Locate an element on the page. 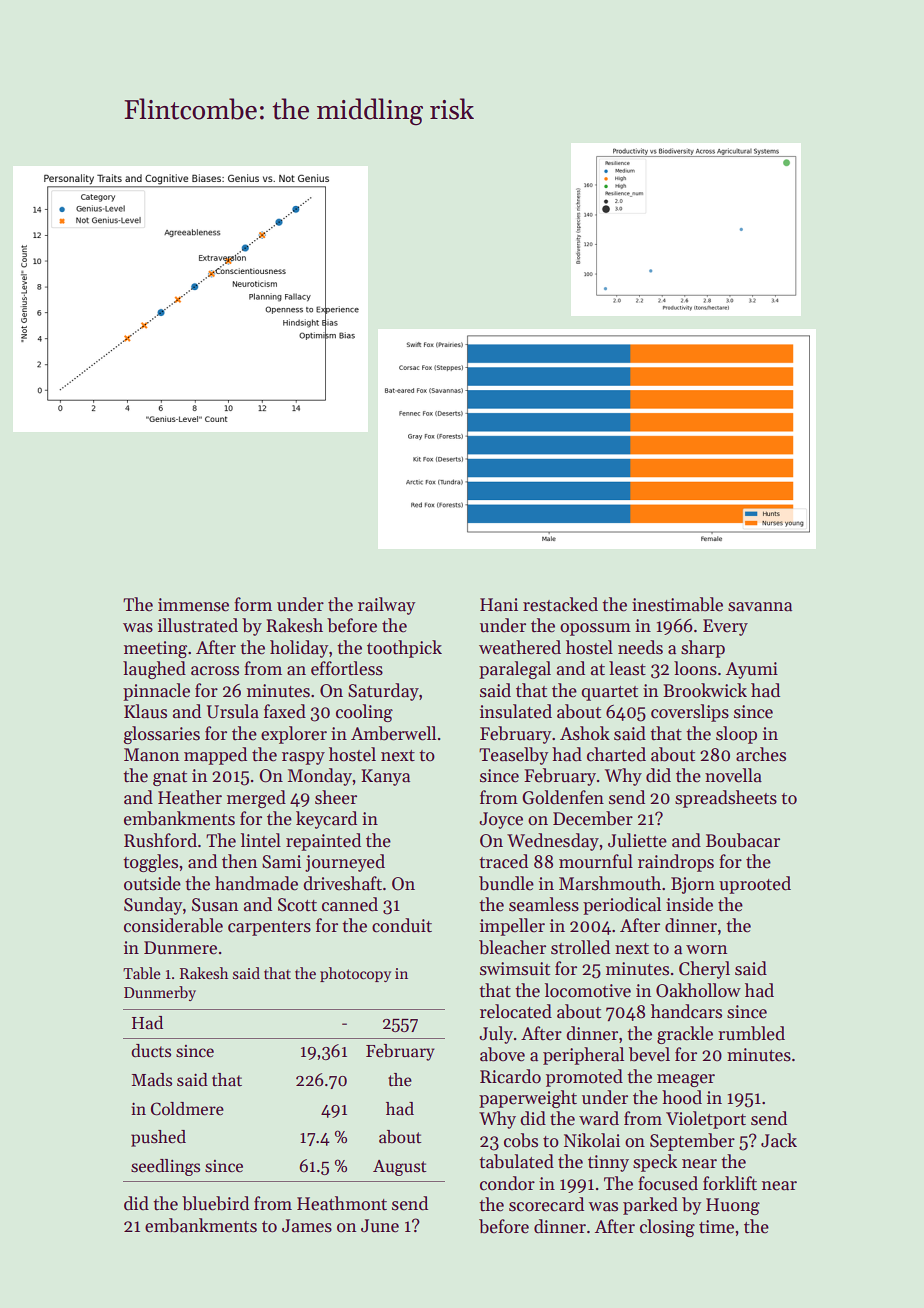  coverslips is located at coordinates (690, 713).
